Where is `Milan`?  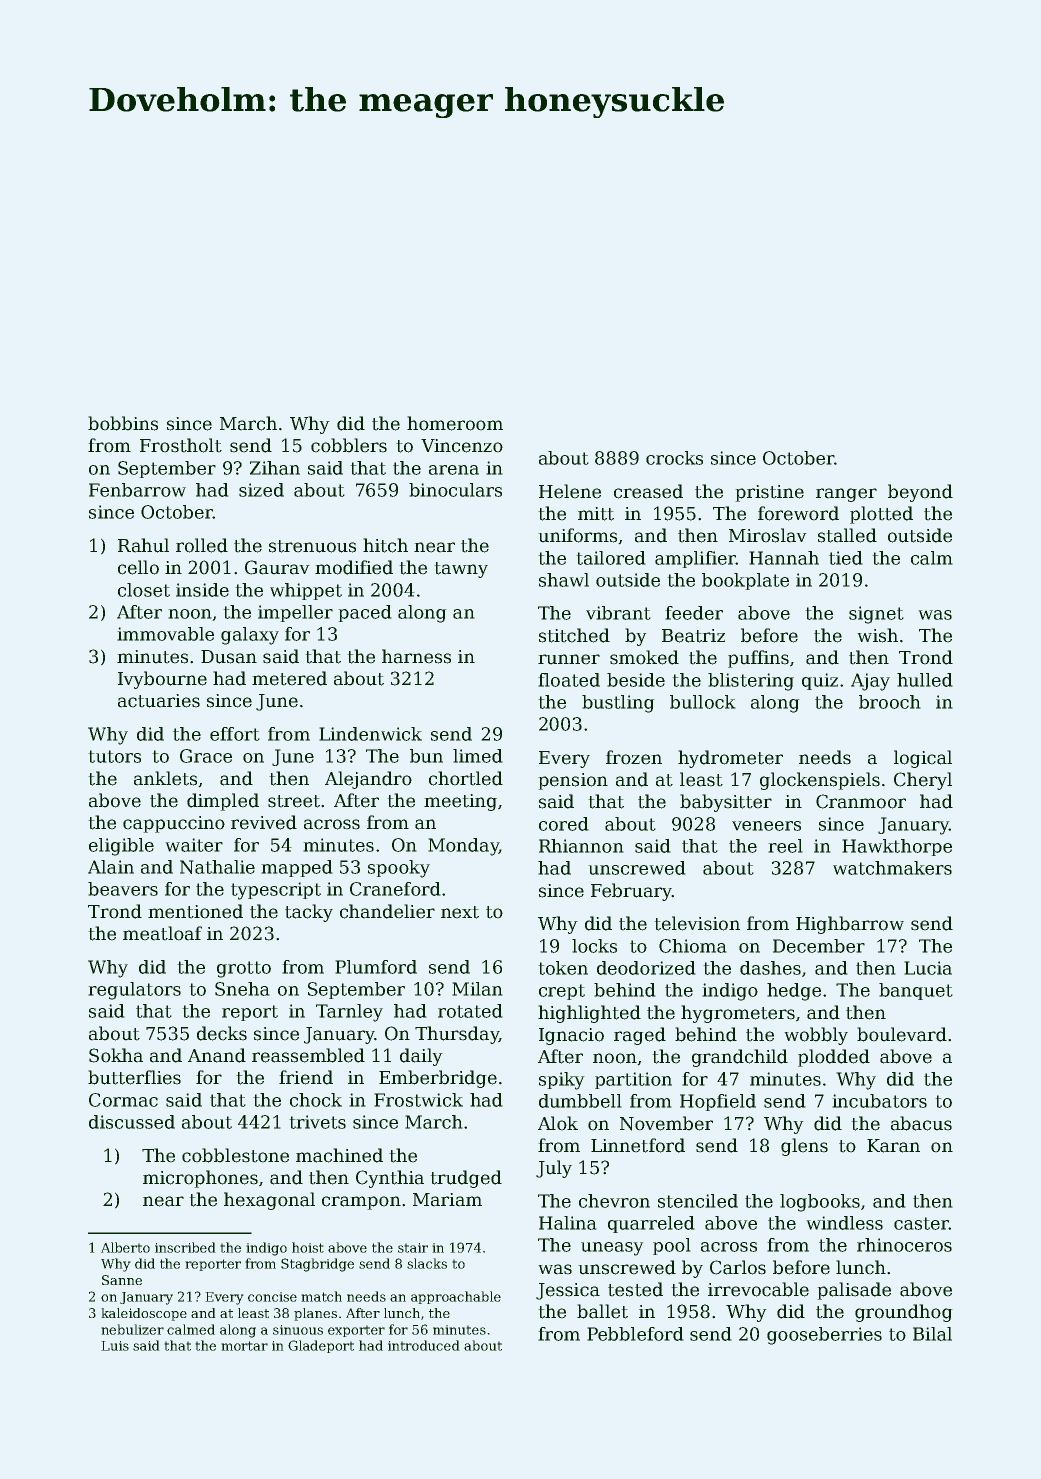 Milan is located at coordinates (477, 989).
